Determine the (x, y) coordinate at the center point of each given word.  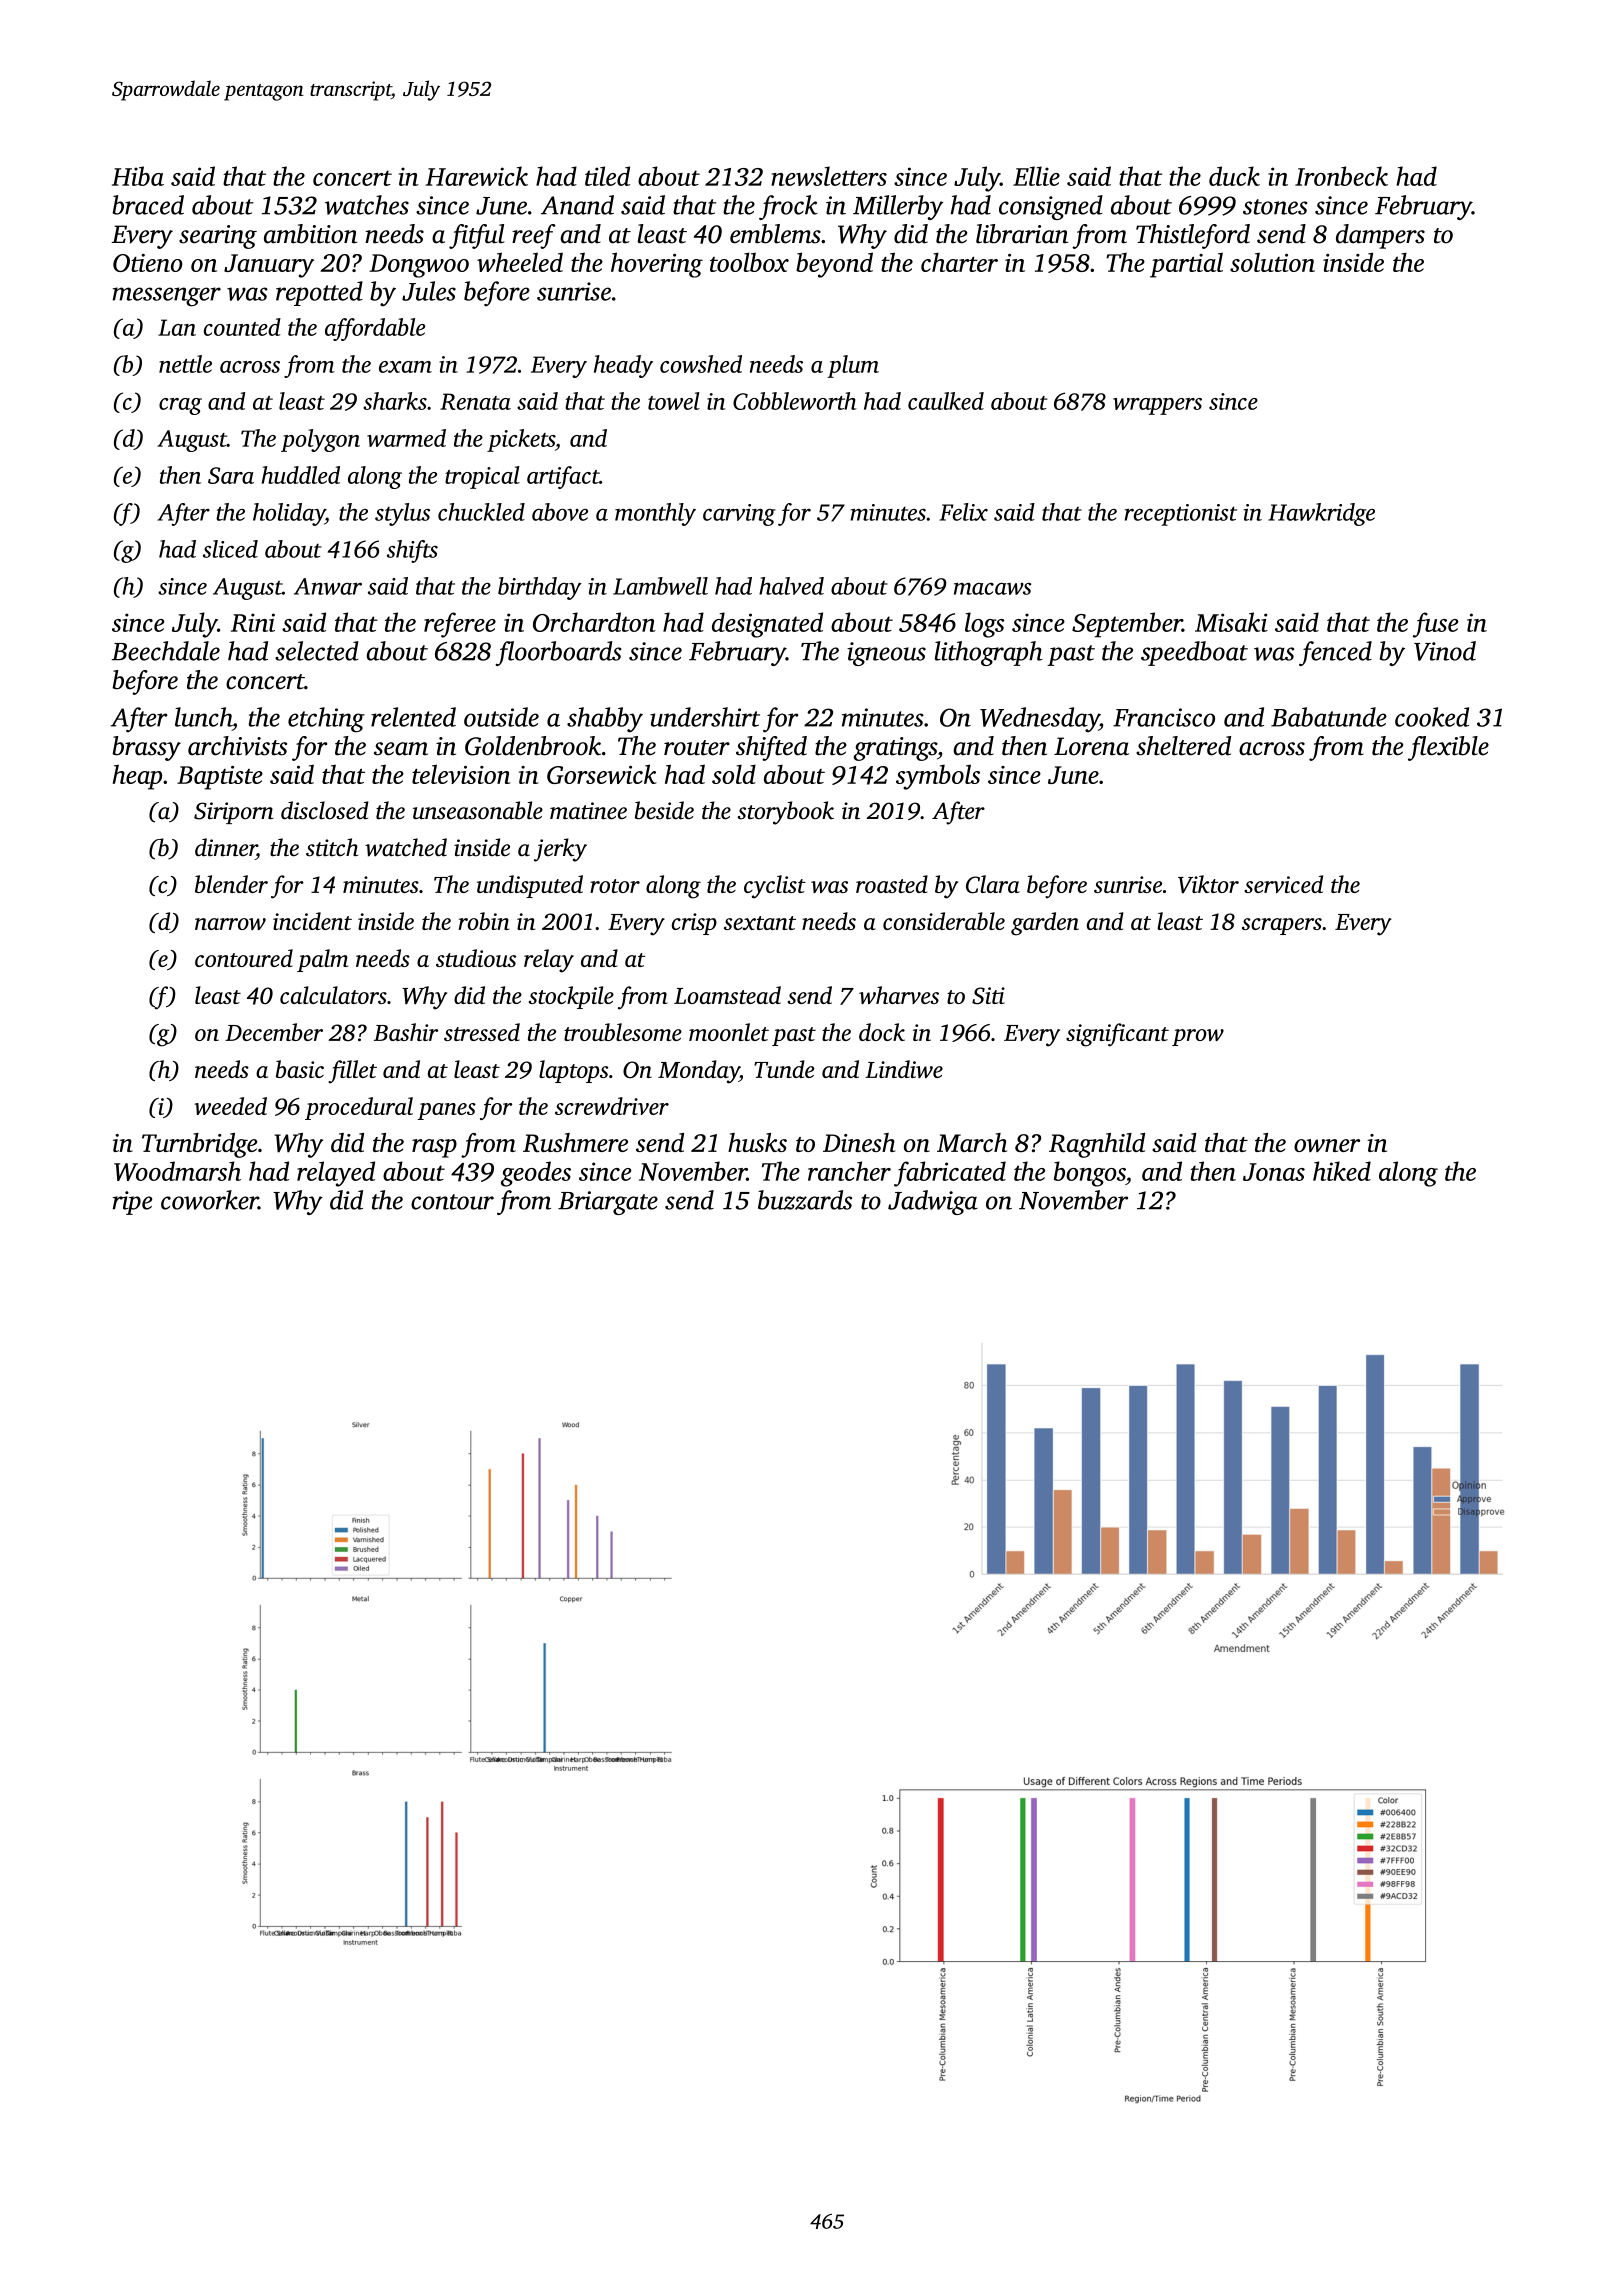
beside (664, 810)
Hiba (138, 176)
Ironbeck (1341, 176)
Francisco (1164, 717)
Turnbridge (199, 1145)
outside (501, 717)
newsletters (829, 176)
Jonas (1274, 1172)
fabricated (950, 1174)
